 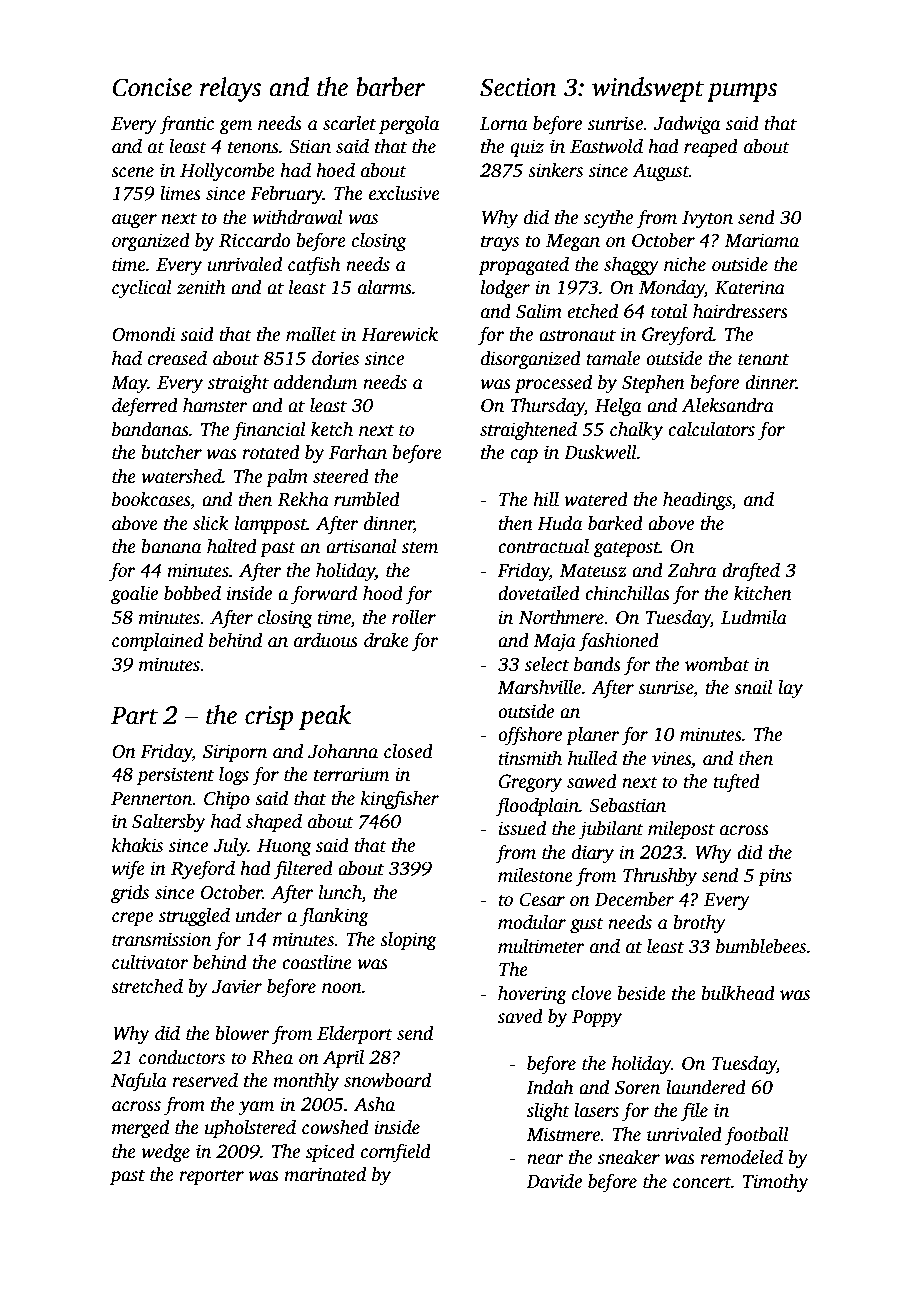 I want to click on bobbed, so click(x=192, y=593).
